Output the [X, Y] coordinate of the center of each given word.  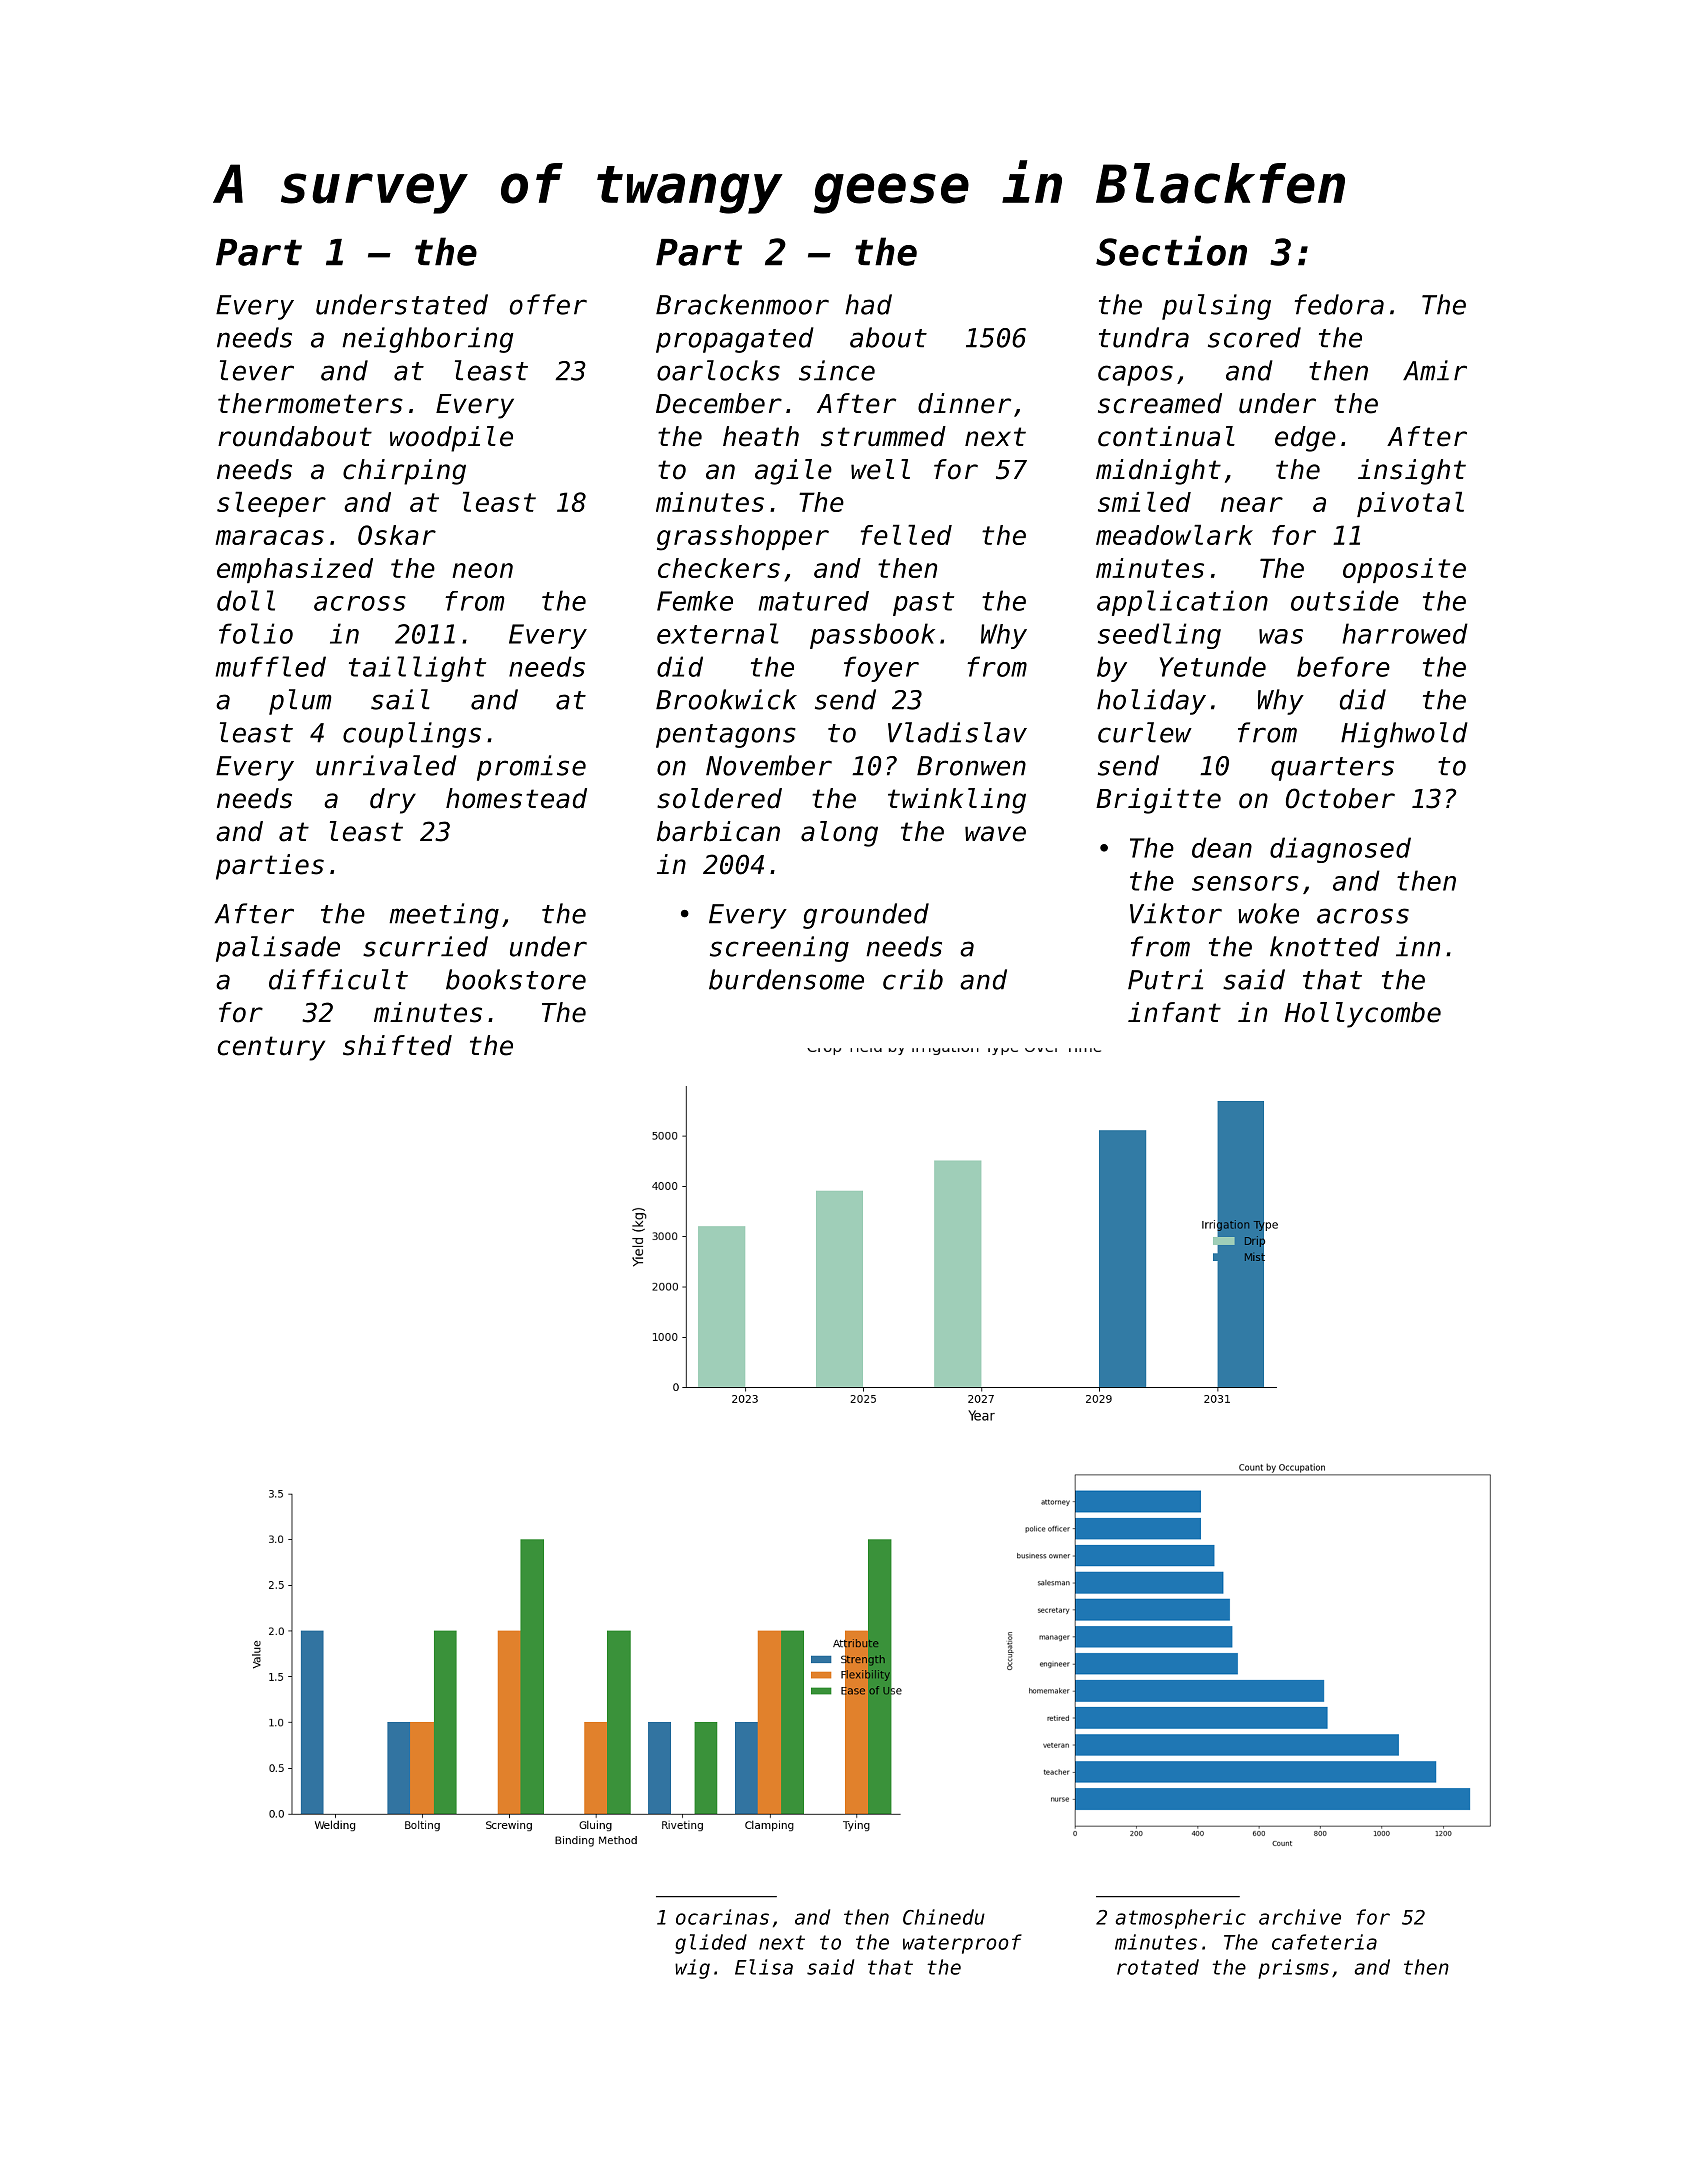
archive [1300, 1917]
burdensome [786, 979]
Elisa [764, 1967]
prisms [1293, 1969]
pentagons [726, 736]
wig [692, 1969]
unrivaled [386, 765]
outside [1345, 600]
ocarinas [722, 1917]
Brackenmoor [742, 304]
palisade [278, 949]
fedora [1339, 304]
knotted [1325, 946]
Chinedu [944, 1917]
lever [257, 370]
